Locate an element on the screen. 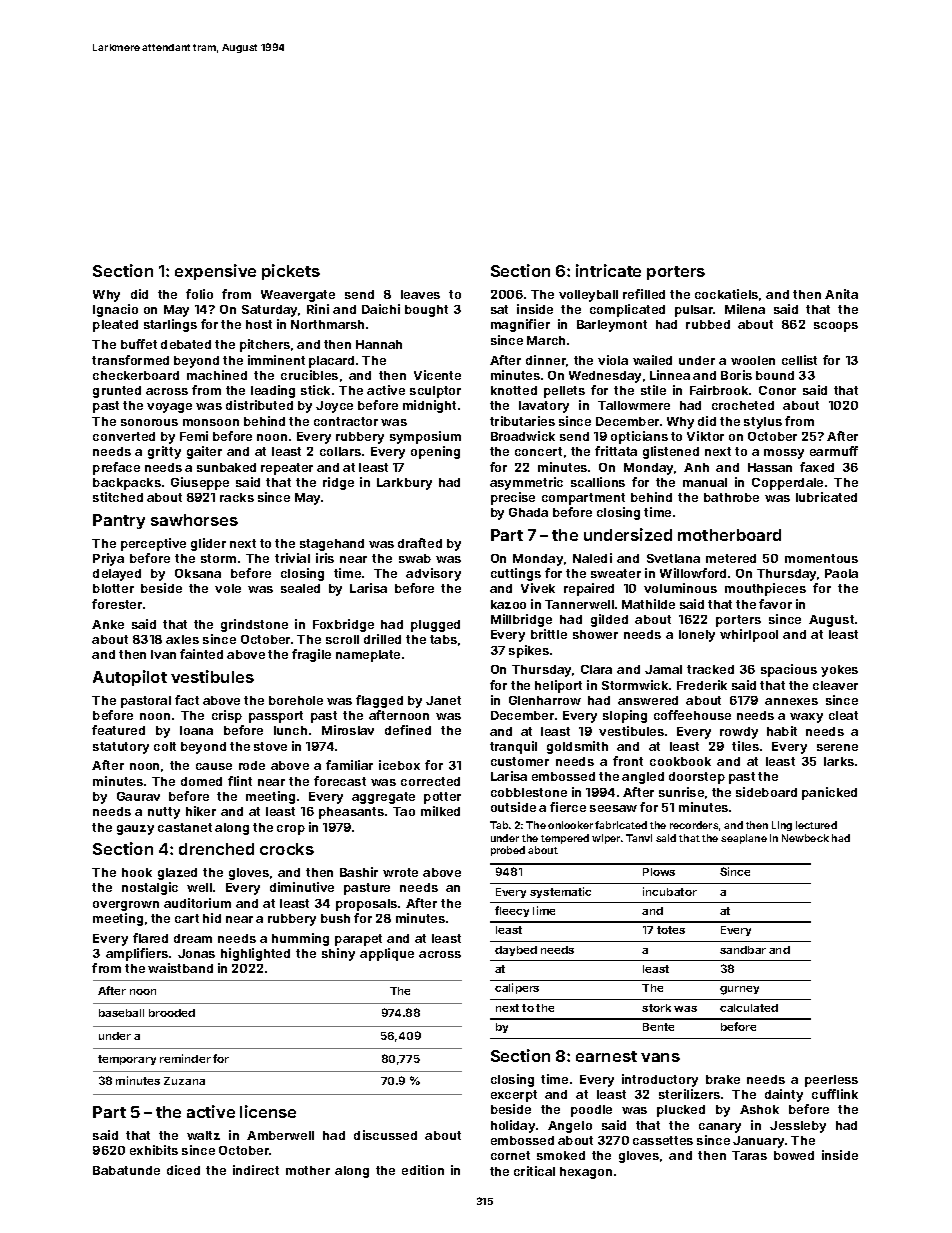 Image resolution: width=952 pixels, height=1233 pixels. stick is located at coordinates (315, 390).
